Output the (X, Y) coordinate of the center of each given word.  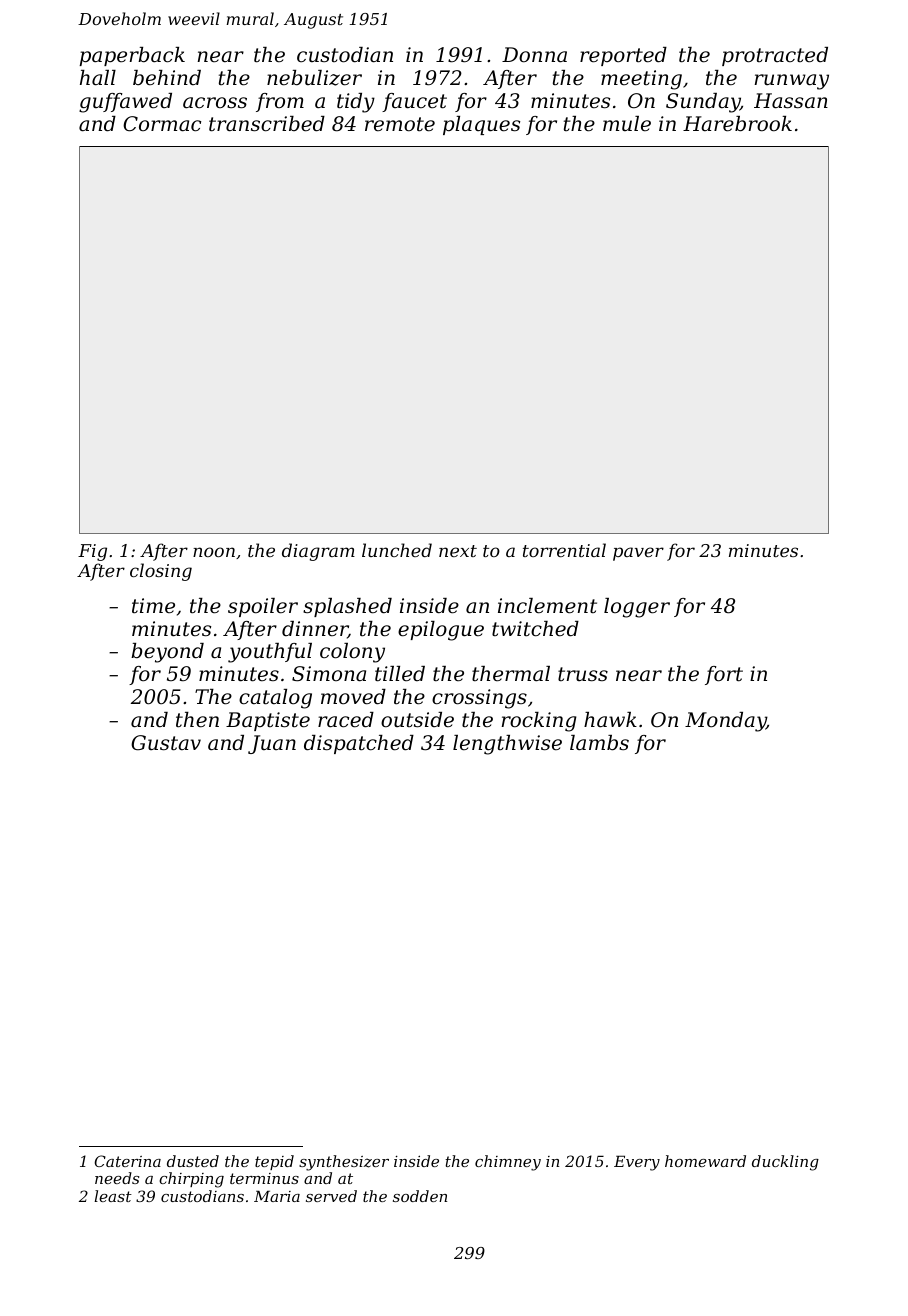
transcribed (267, 124)
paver (638, 554)
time (153, 606)
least (113, 1196)
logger (637, 608)
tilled (400, 674)
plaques (481, 125)
